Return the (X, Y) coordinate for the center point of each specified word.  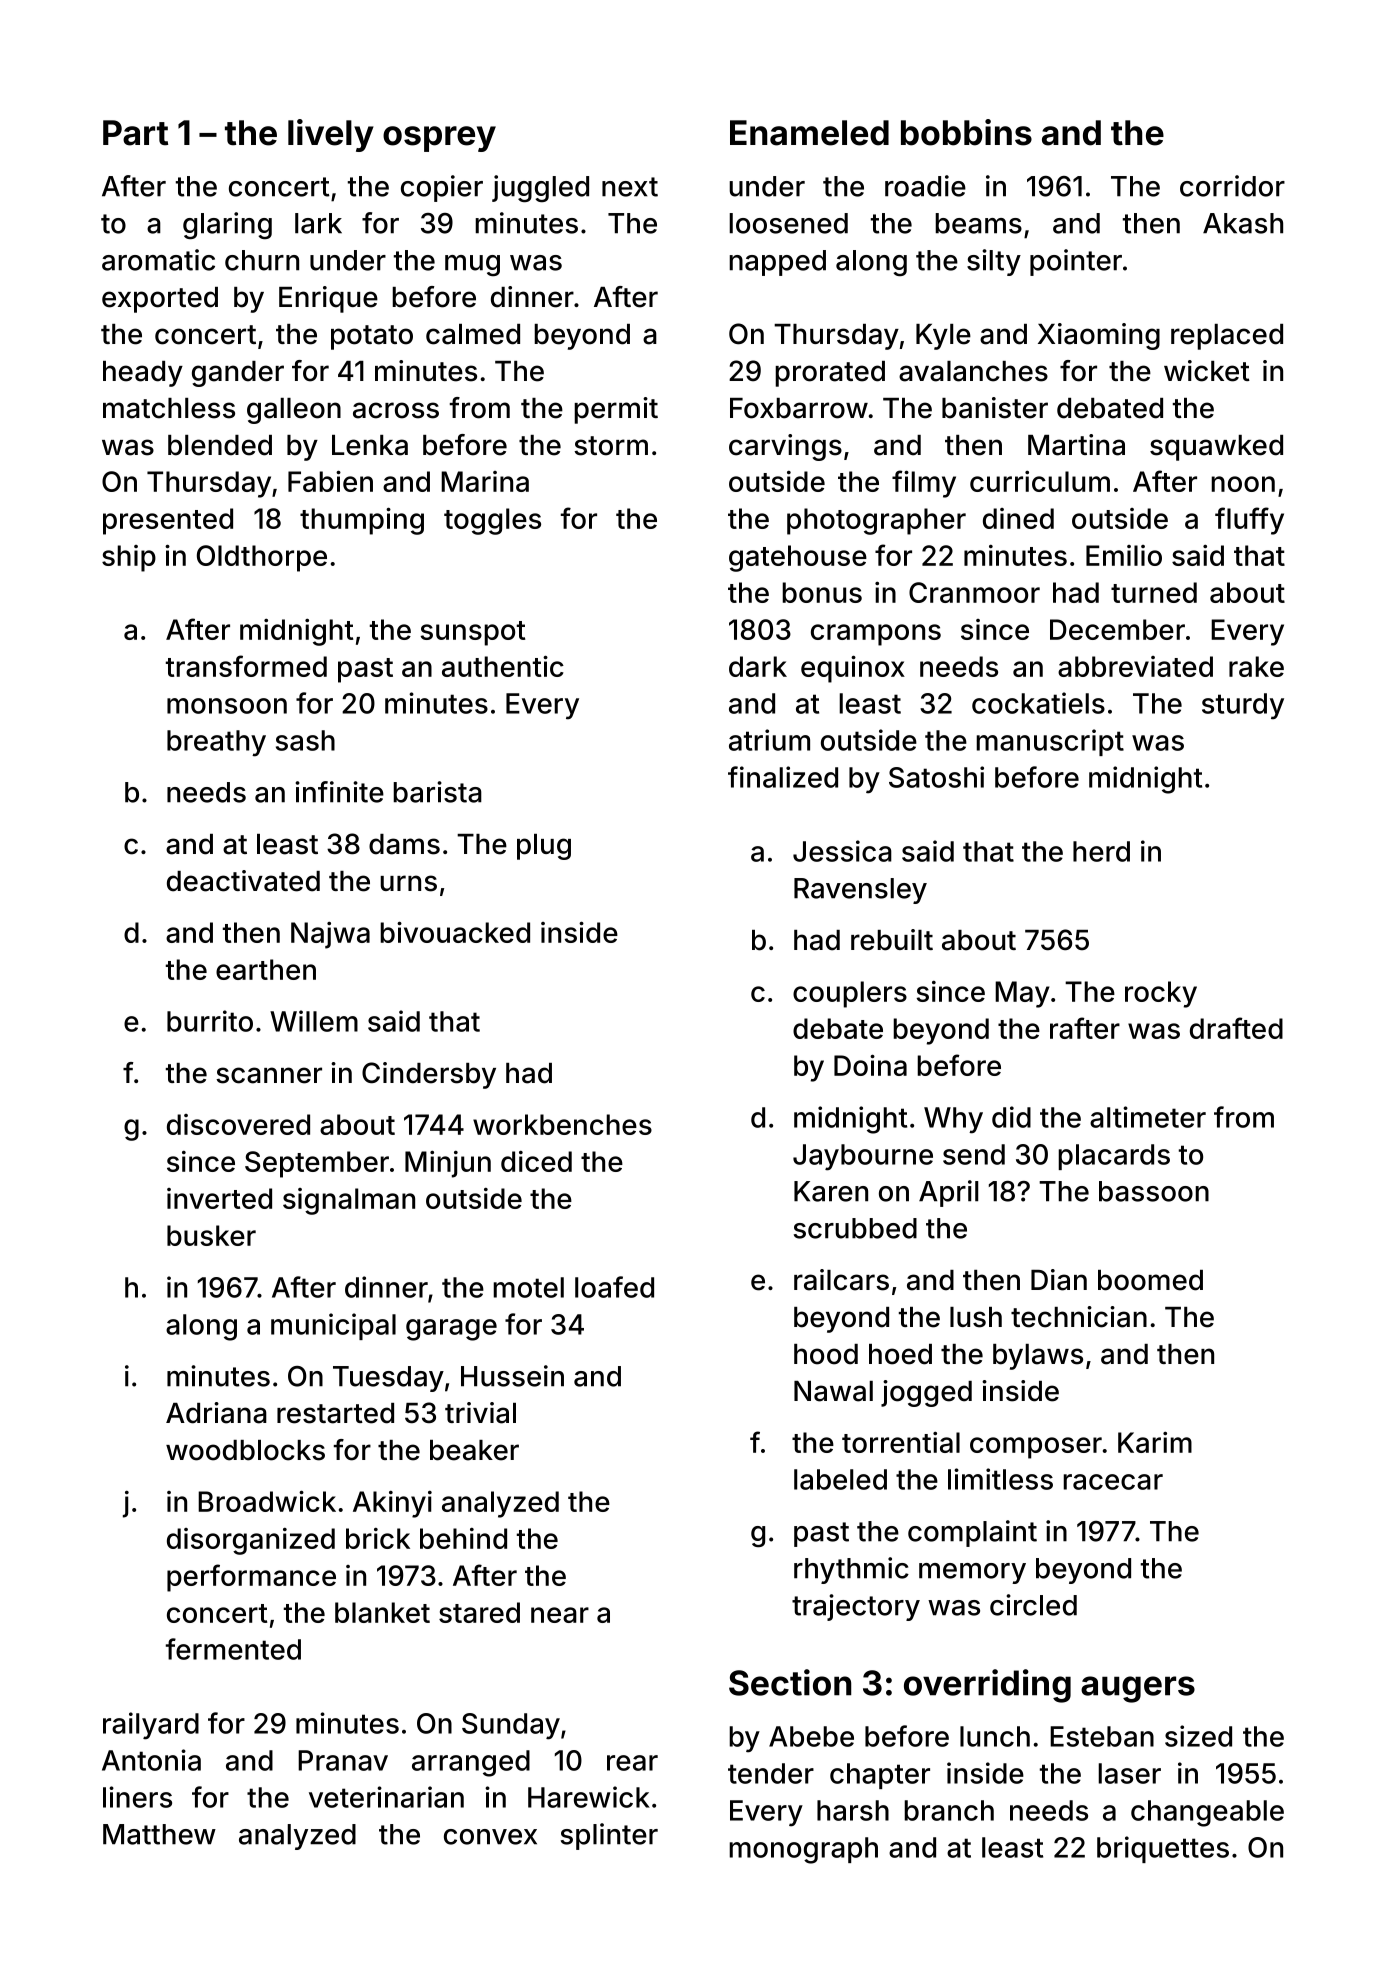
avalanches (973, 371)
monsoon (227, 706)
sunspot (472, 633)
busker (211, 1235)
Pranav (343, 1760)
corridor (1232, 186)
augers (1138, 1689)
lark (318, 223)
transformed (246, 666)
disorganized (251, 1541)
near (560, 1615)
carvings (785, 447)
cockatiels (1038, 703)
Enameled (809, 133)
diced (536, 1161)
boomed (1150, 1280)
